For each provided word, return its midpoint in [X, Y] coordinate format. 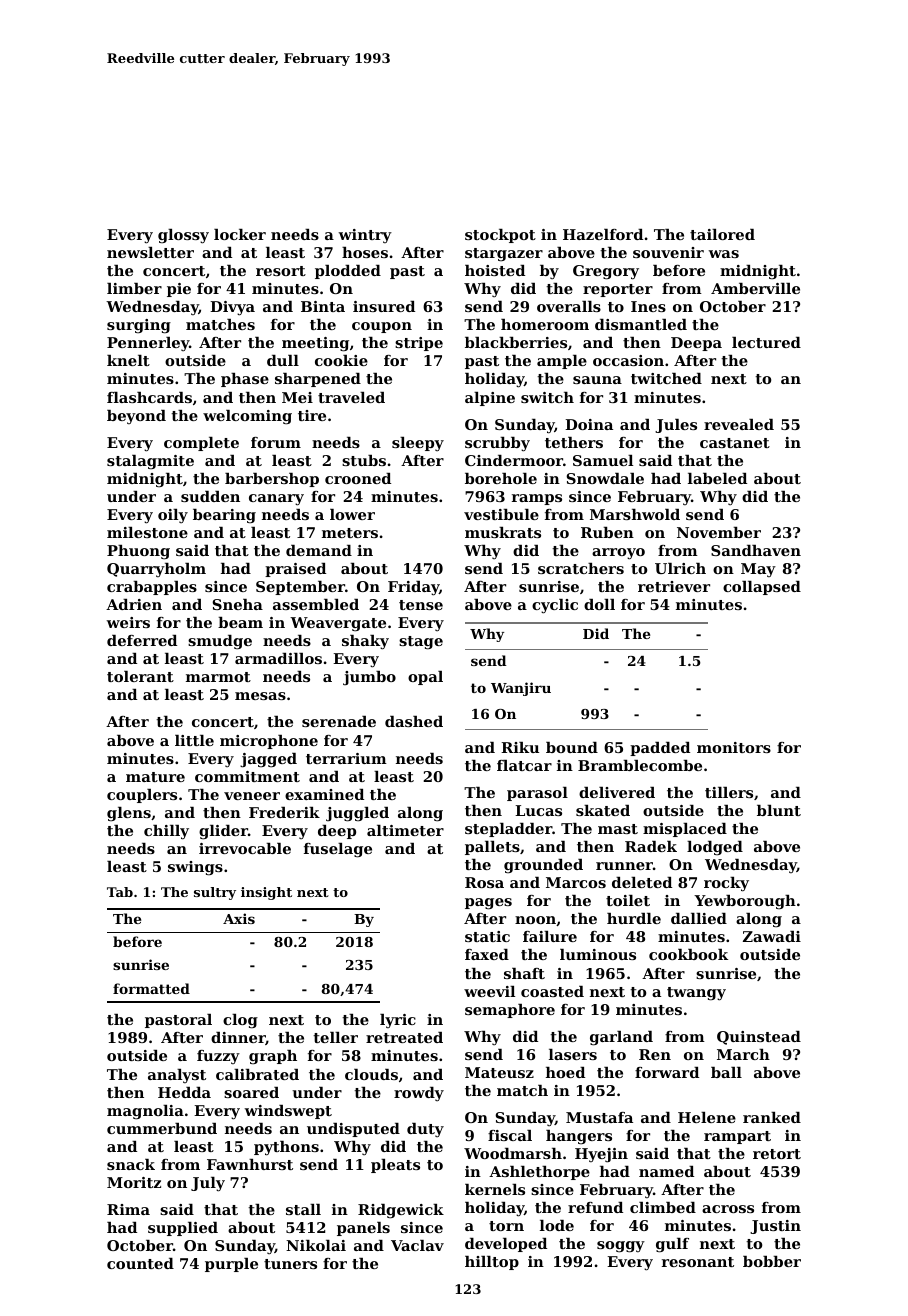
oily [173, 516]
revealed [739, 424]
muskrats [503, 532]
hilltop [492, 1263]
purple [231, 1265]
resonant [698, 1262]
